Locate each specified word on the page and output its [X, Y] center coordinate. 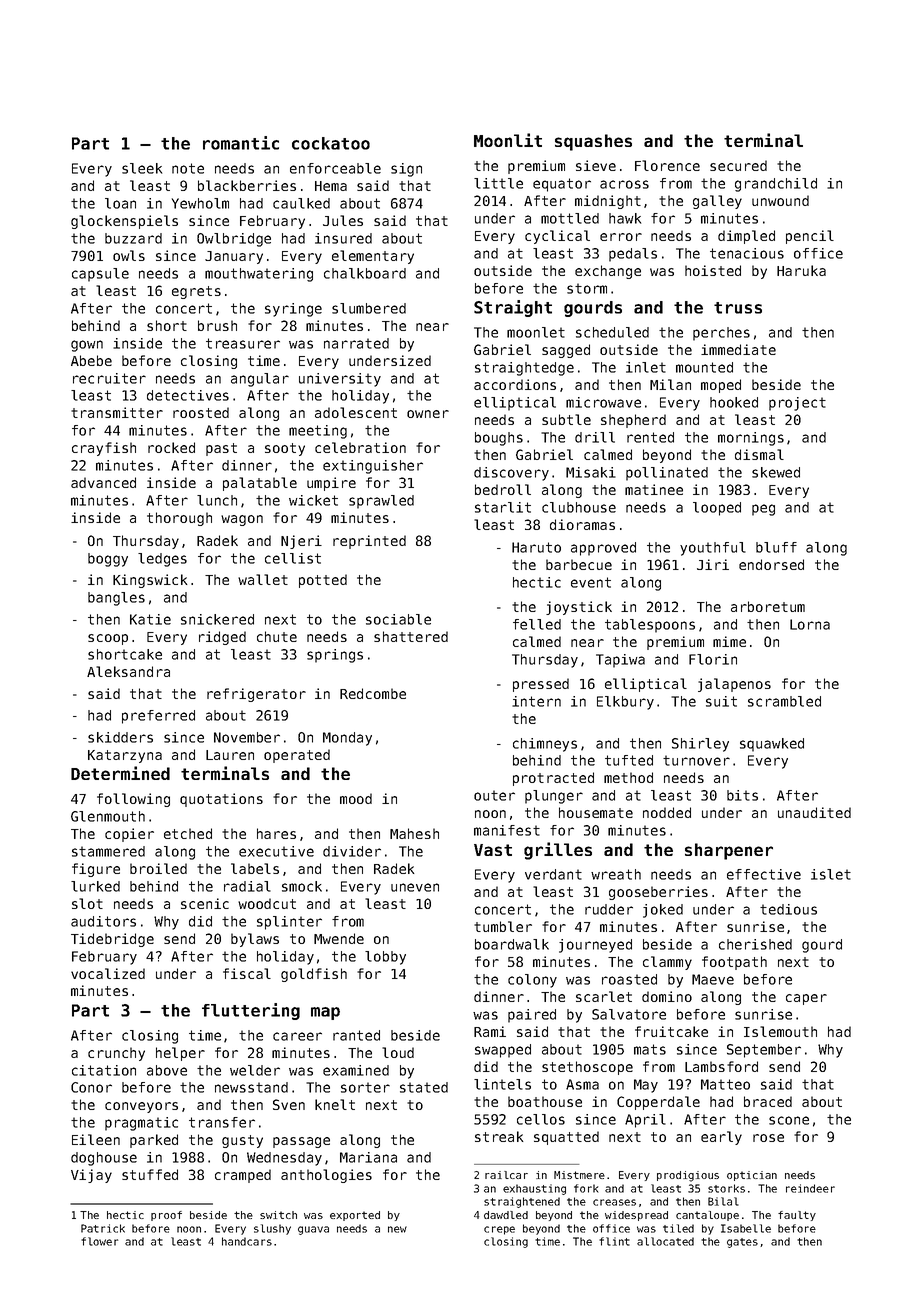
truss [738, 308]
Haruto [536, 547]
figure [96, 870]
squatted [566, 1138]
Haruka [801, 270]
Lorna [810, 624]
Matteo [725, 1084]
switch [278, 1215]
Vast [493, 850]
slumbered [369, 308]
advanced [103, 482]
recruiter [109, 378]
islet [831, 874]
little [498, 183]
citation [104, 1070]
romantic [241, 143]
